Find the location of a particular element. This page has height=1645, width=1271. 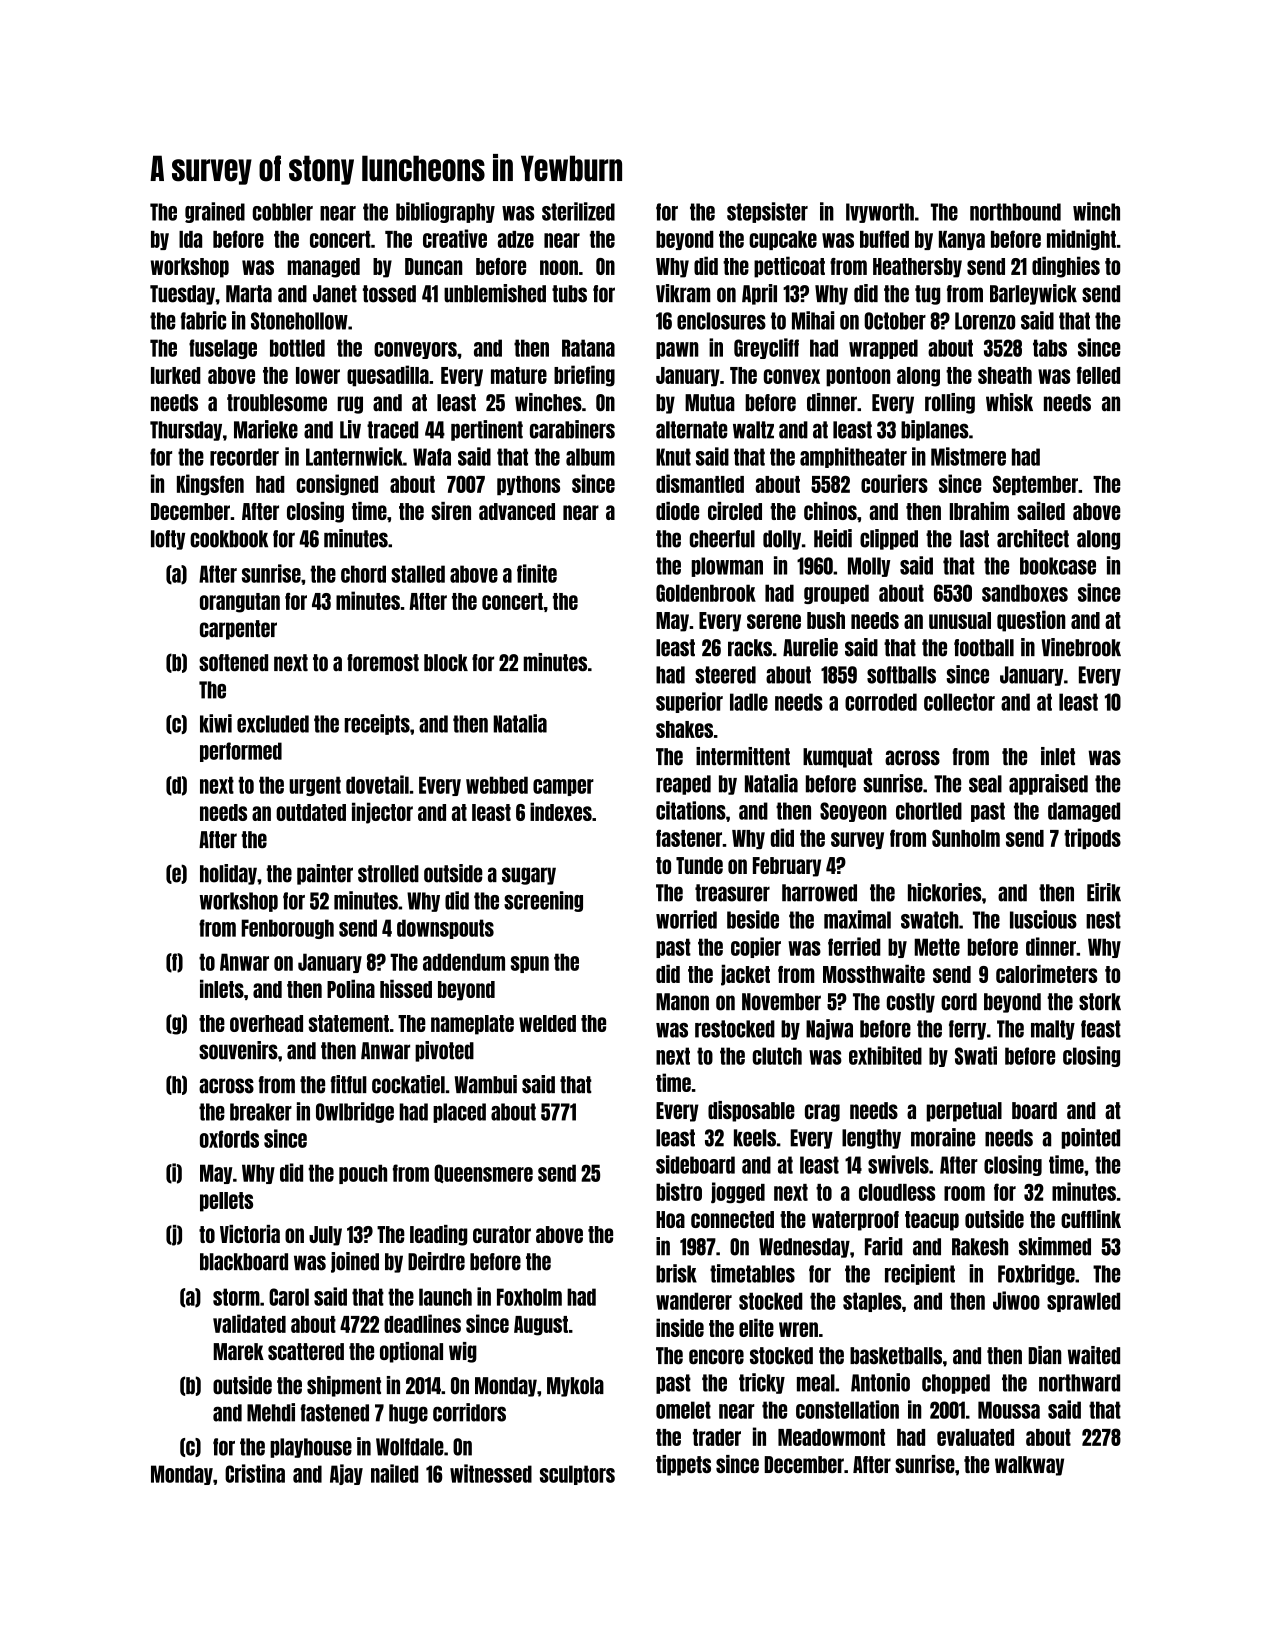

Cristina is located at coordinates (255, 1473).
